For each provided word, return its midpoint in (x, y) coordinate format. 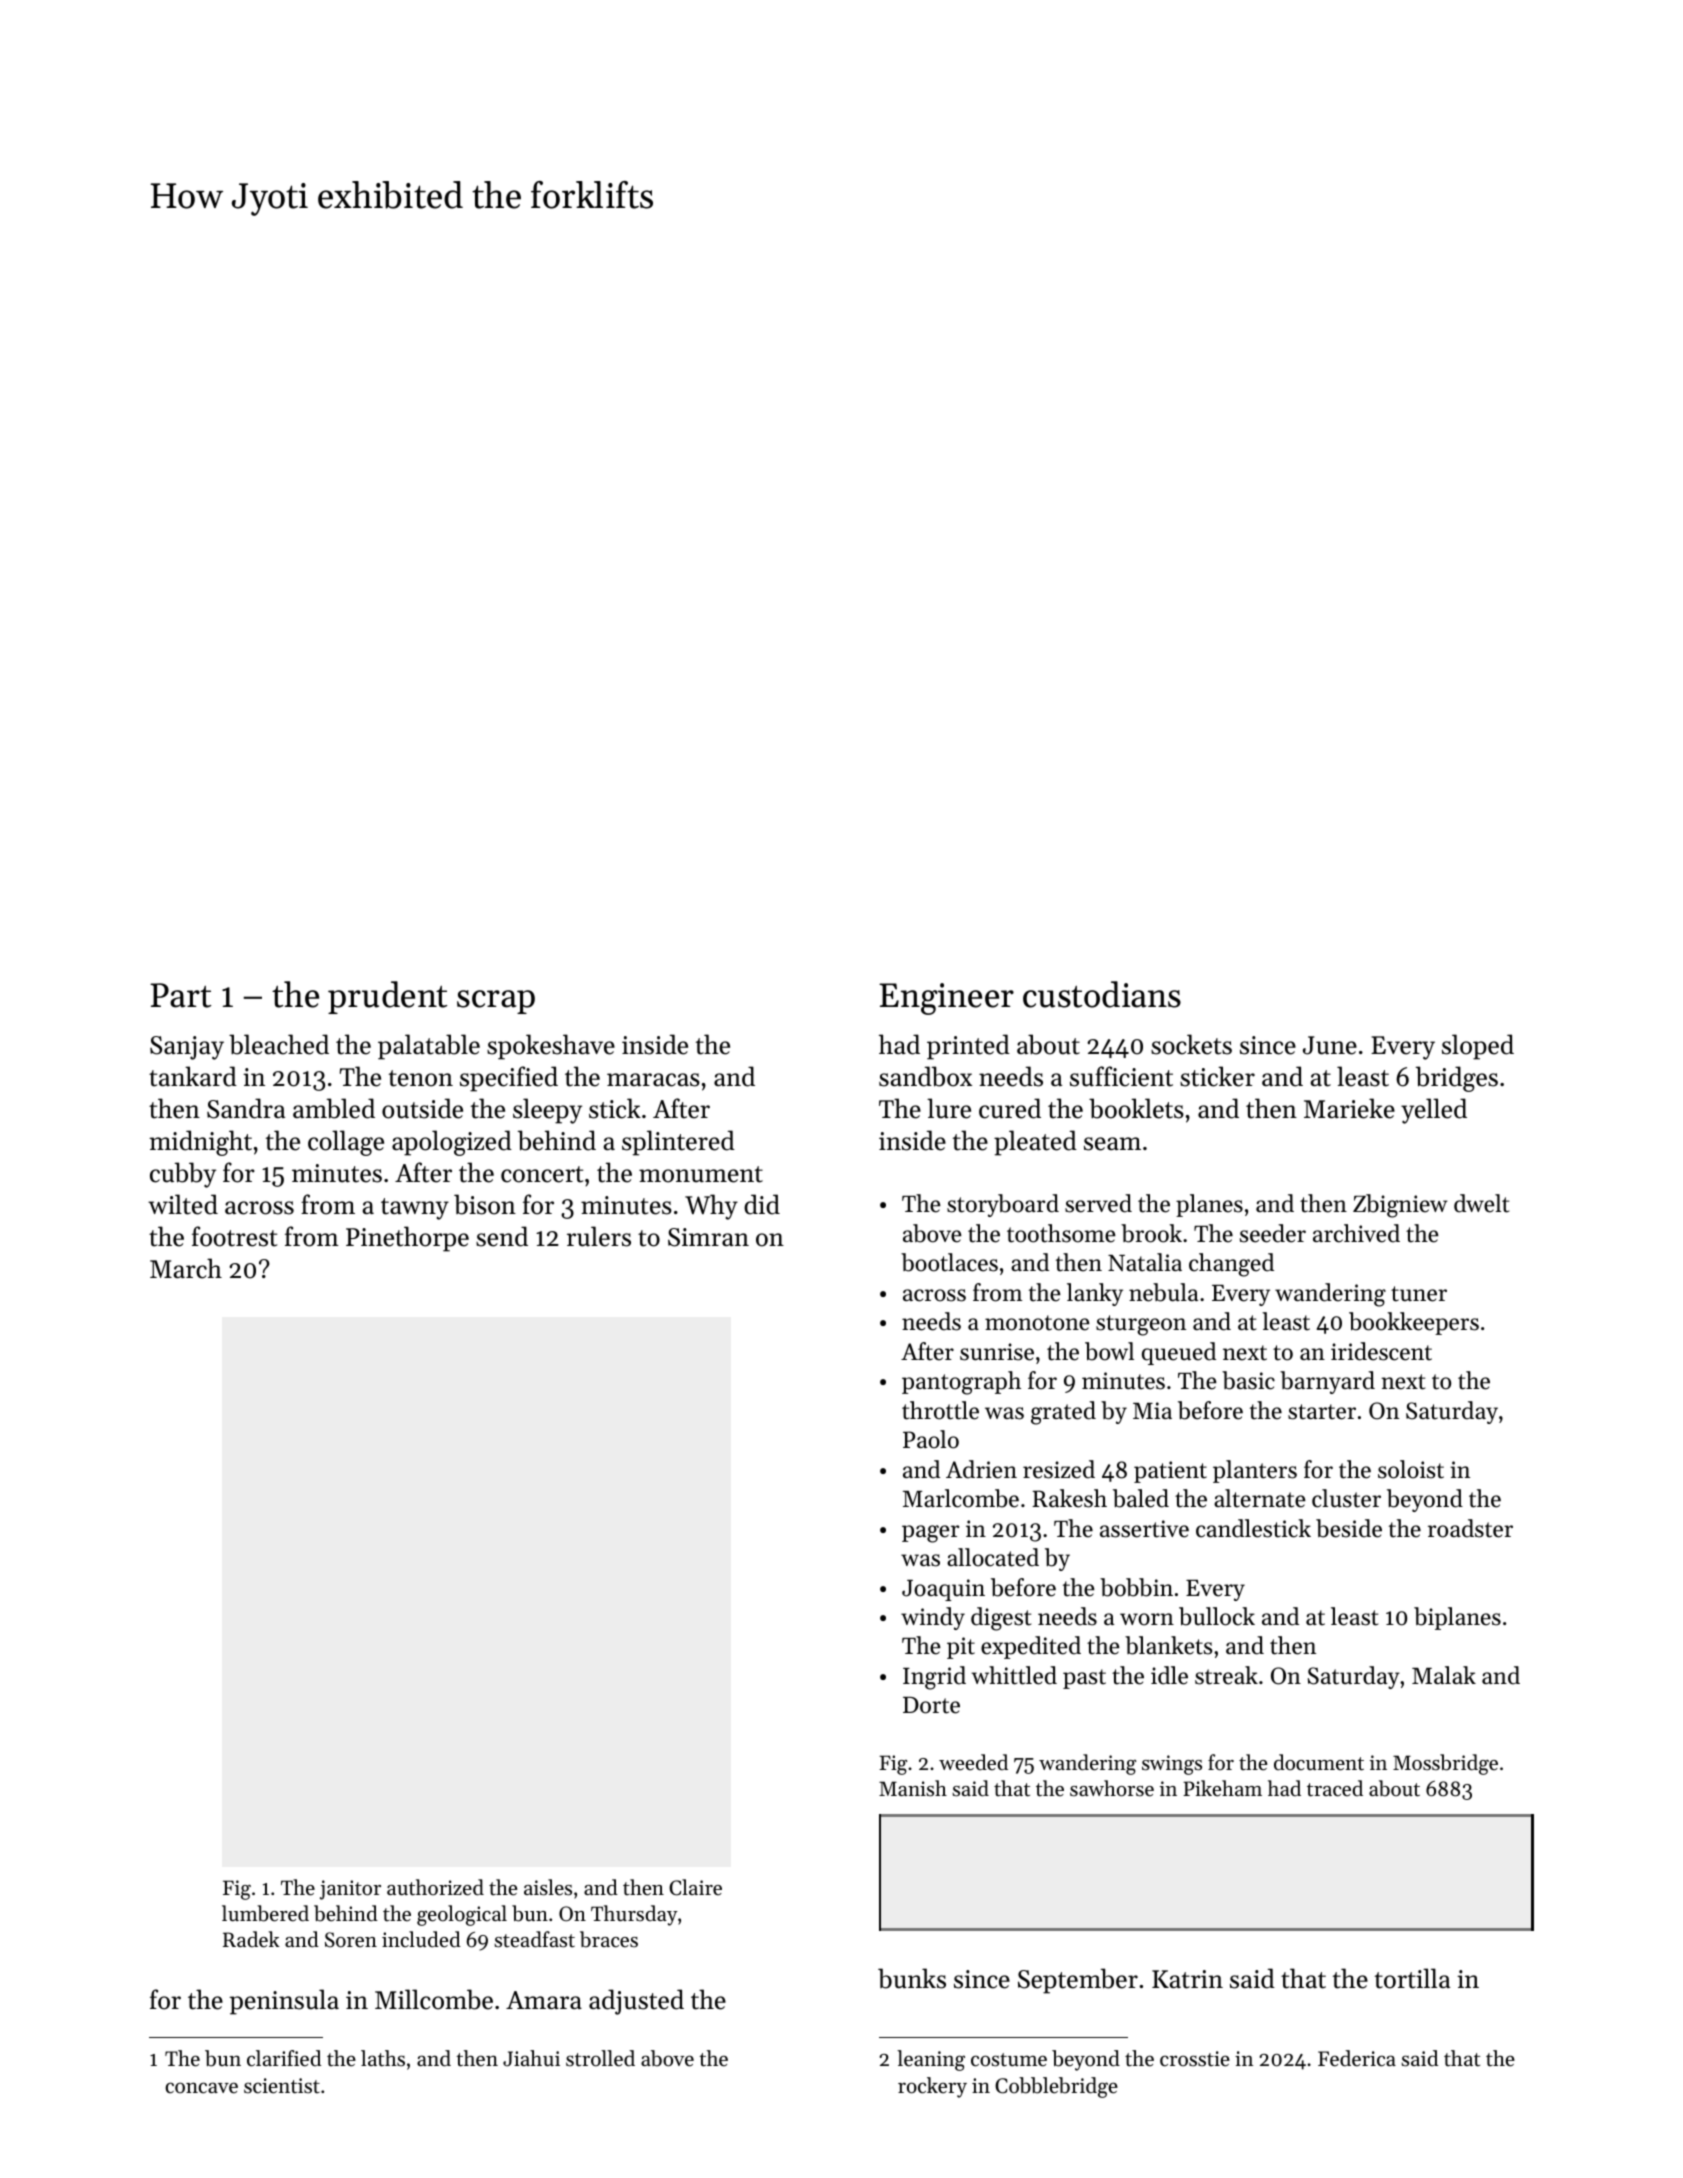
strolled (600, 2058)
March (186, 1268)
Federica (1357, 2058)
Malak (1444, 1675)
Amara (544, 2000)
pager (930, 1534)
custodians (1102, 994)
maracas (653, 1080)
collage (346, 1143)
